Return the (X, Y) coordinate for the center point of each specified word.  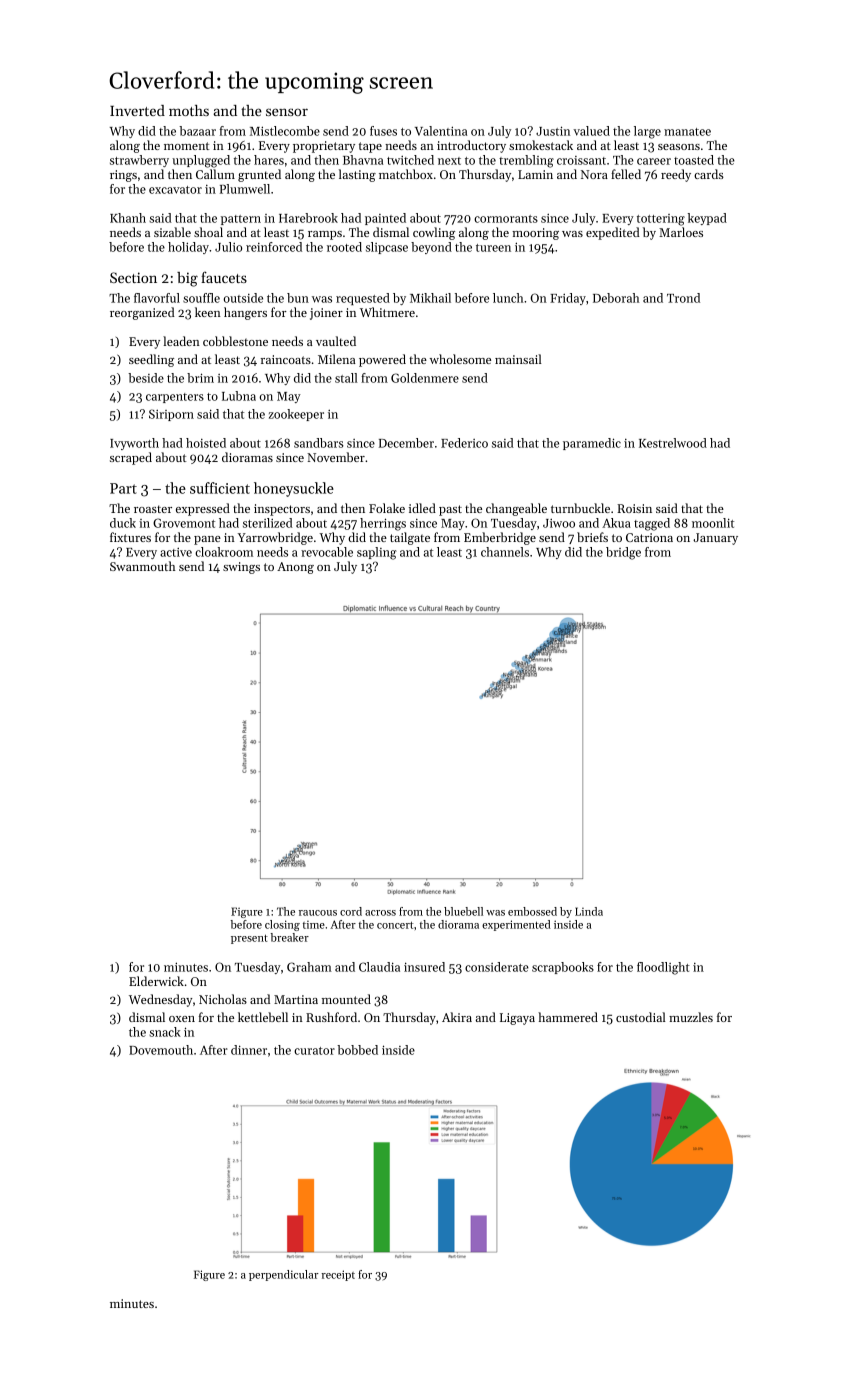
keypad (707, 219)
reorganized (142, 313)
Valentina (441, 131)
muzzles (691, 1017)
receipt (338, 1275)
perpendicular (284, 1275)
